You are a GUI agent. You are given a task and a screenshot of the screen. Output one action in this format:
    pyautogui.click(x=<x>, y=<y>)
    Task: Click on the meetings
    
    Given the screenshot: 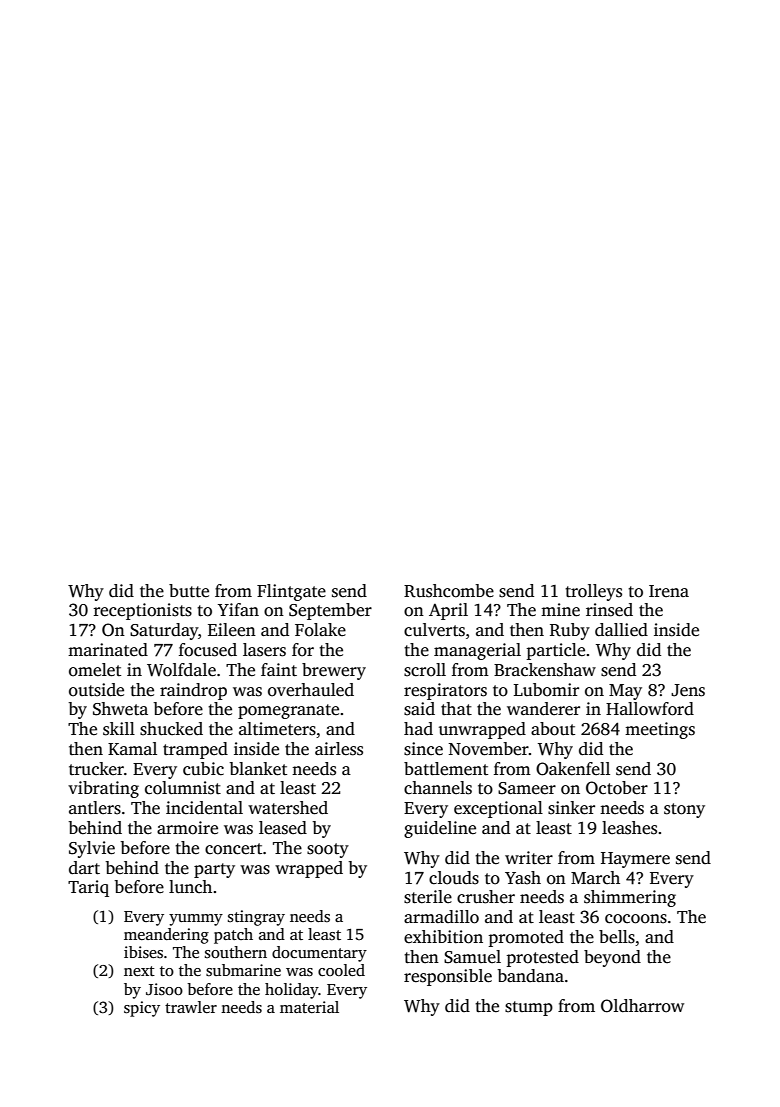 What is the action you would take?
    pyautogui.click(x=660, y=730)
